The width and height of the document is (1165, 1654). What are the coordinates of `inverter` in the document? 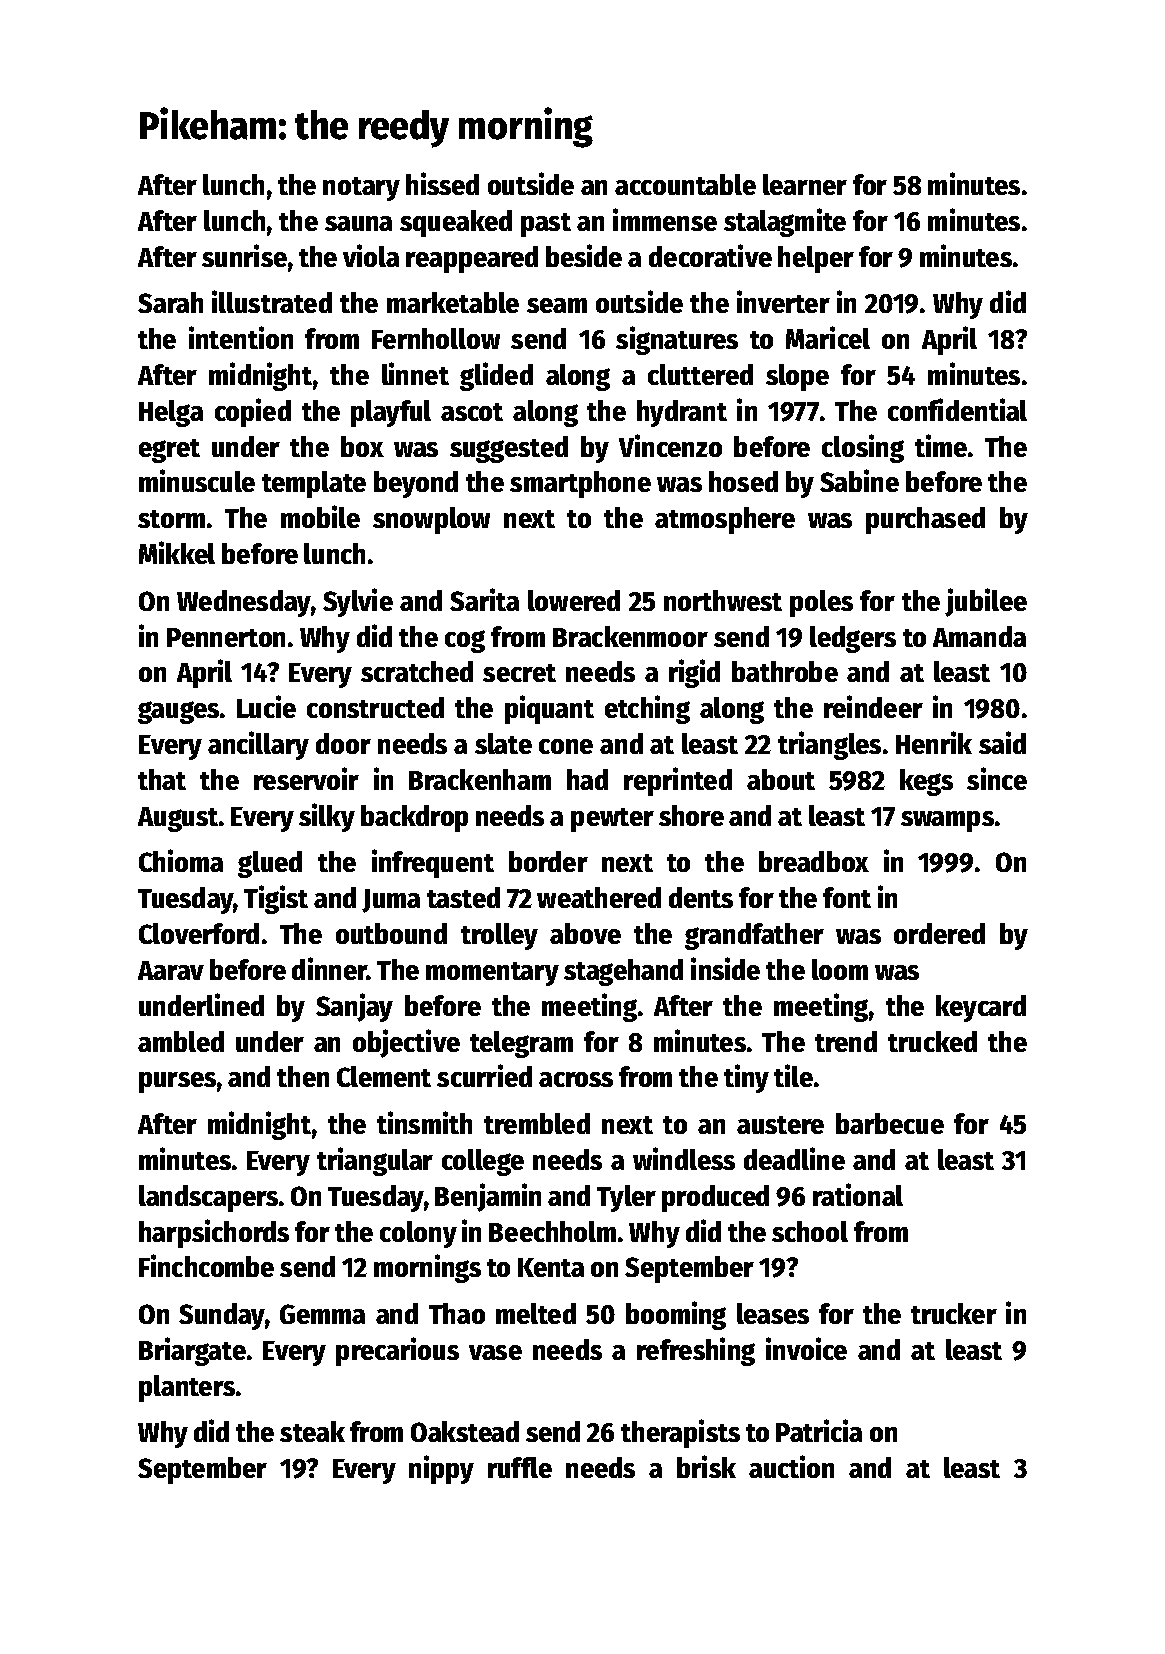 It's located at (783, 301).
